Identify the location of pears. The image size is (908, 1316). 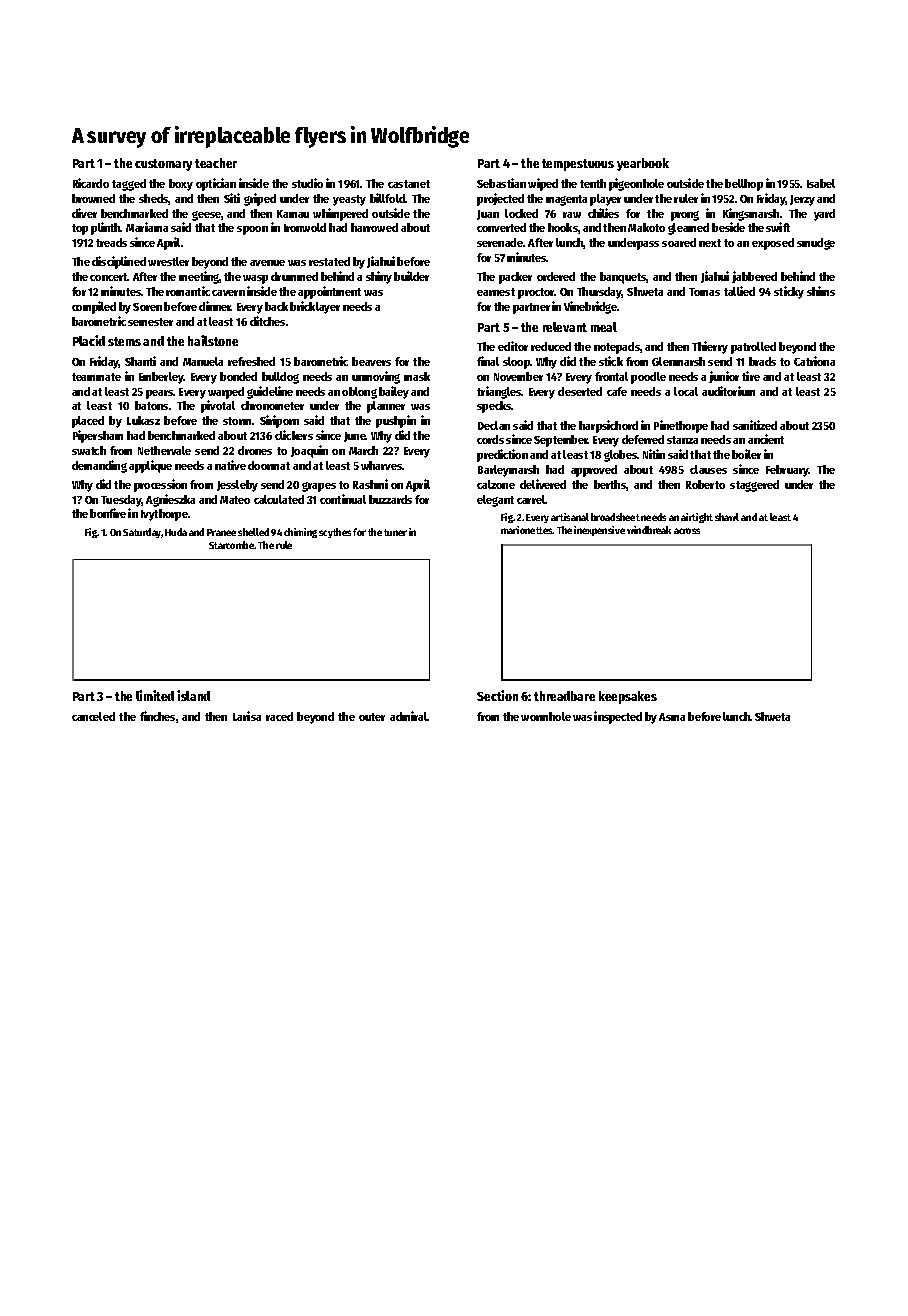
(160, 394).
